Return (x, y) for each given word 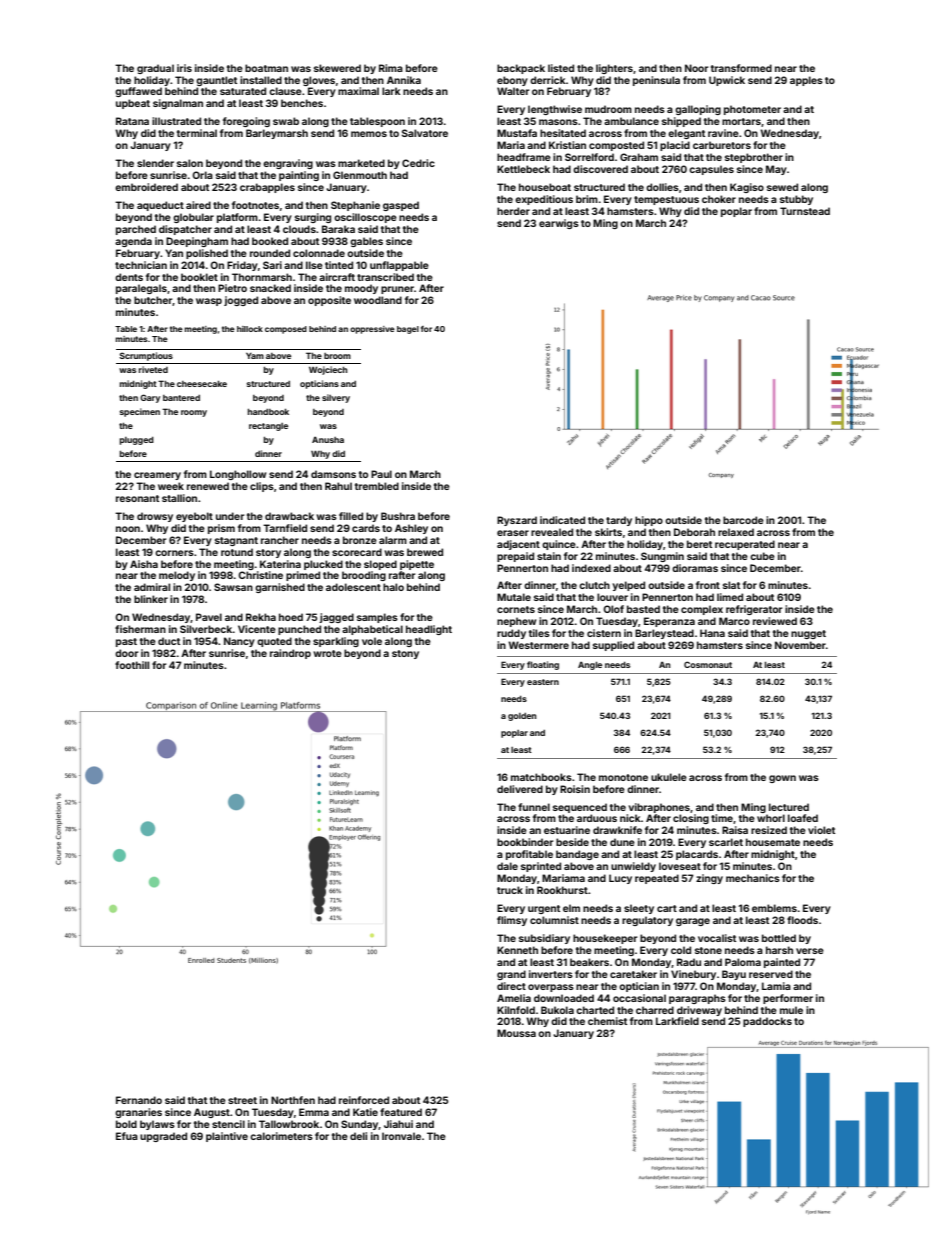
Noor (697, 68)
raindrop (290, 654)
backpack (521, 69)
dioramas (695, 568)
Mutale (514, 597)
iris (184, 68)
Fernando (139, 1100)
